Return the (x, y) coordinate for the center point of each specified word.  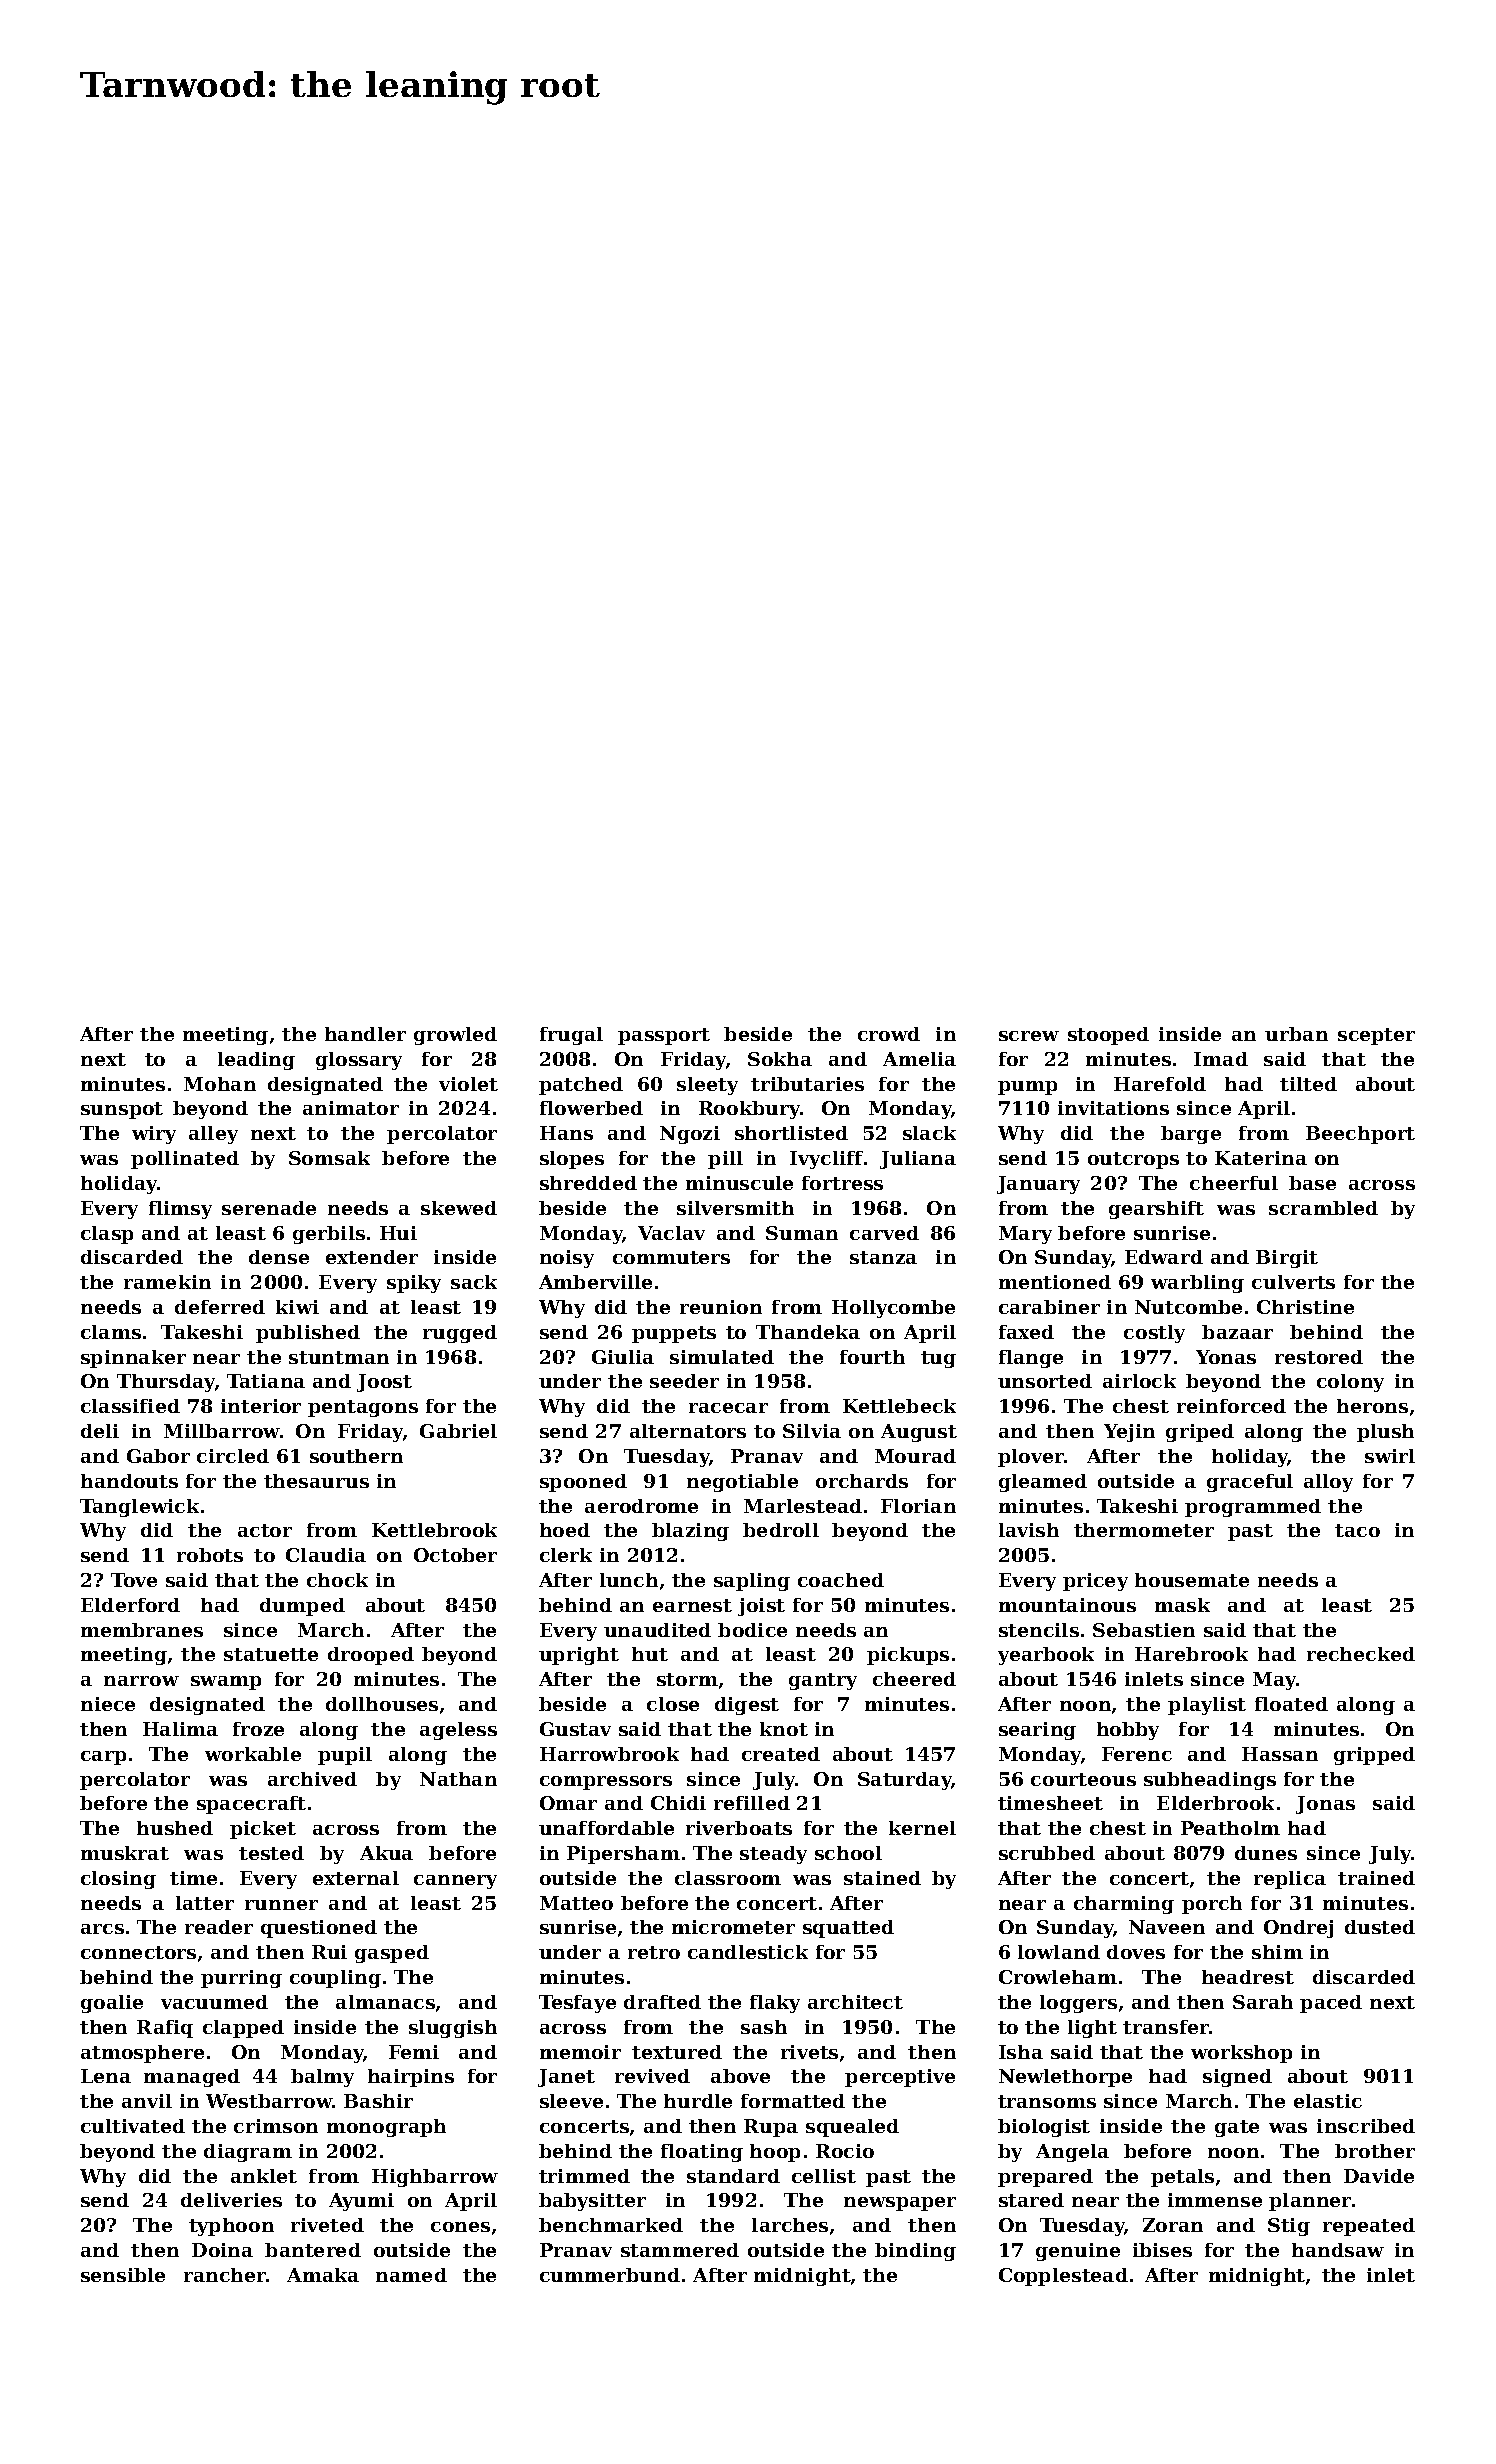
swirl (1390, 1456)
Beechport (1360, 1135)
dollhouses (382, 1704)
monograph (386, 2128)
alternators (688, 1431)
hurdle (698, 2101)
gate (1237, 2128)
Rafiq (165, 2029)
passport (664, 1036)
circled (233, 1456)
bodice (752, 1630)
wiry (154, 1135)
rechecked (1361, 1654)
